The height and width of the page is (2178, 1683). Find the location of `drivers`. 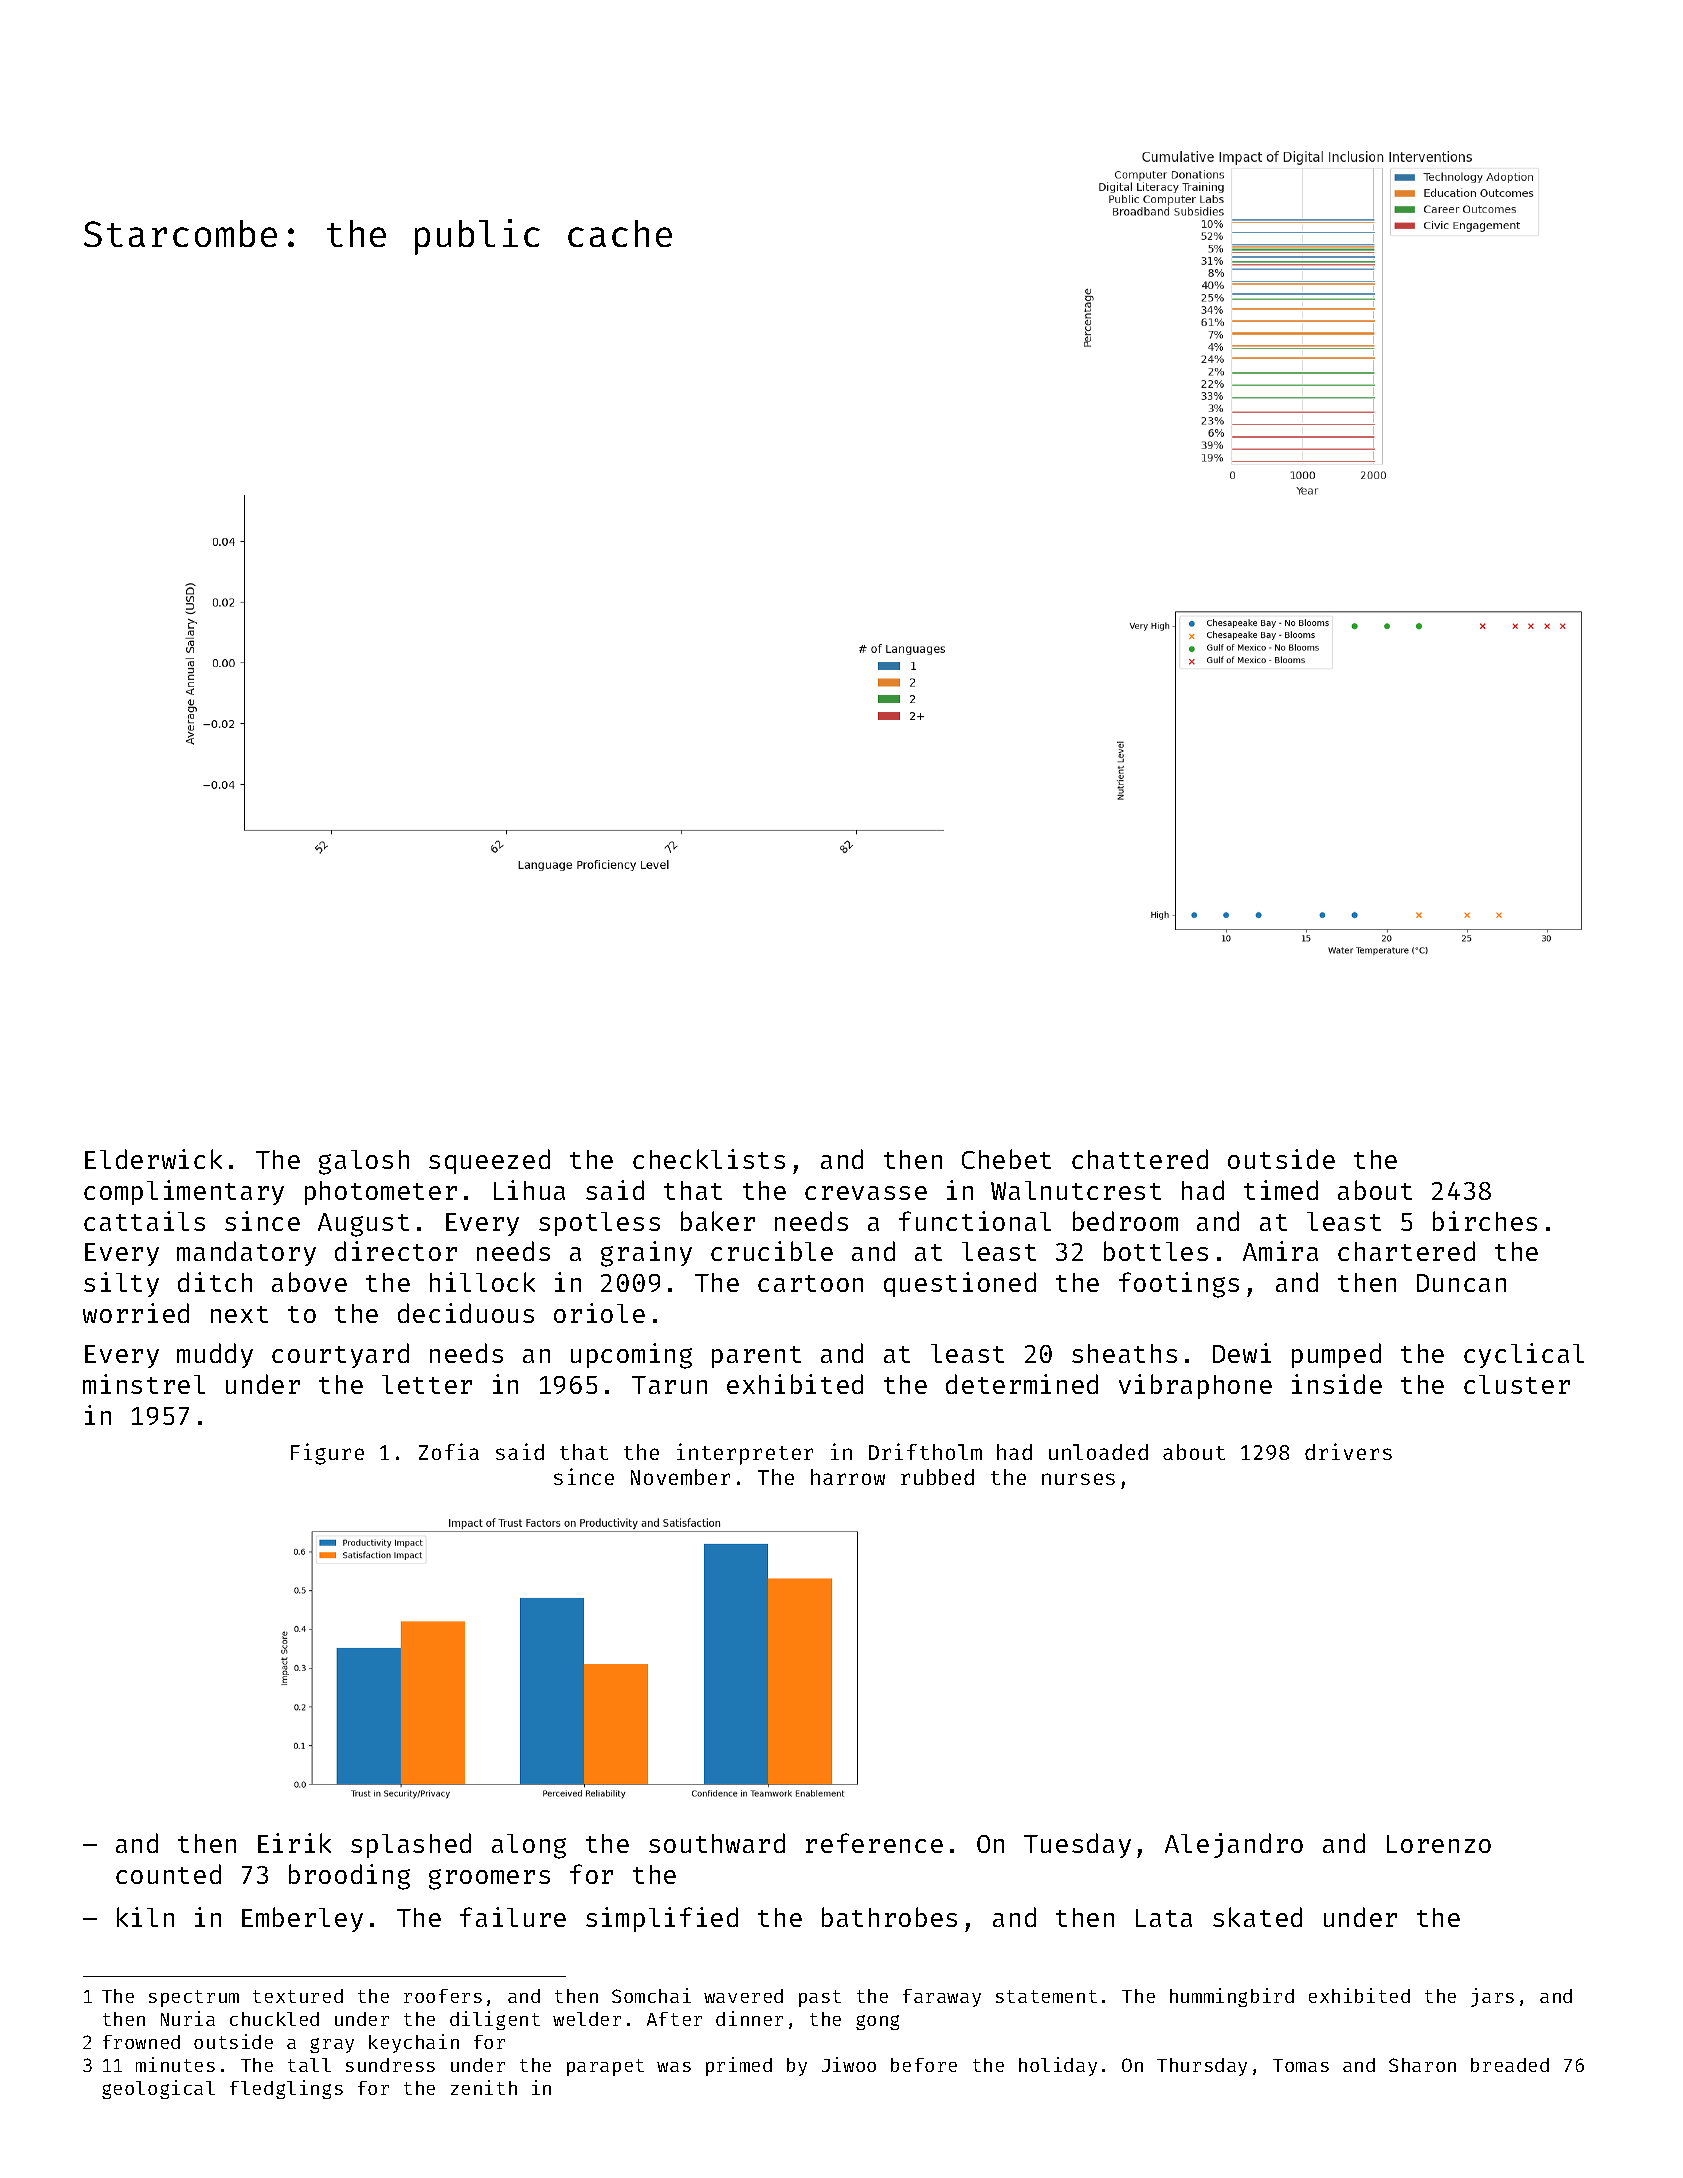

drivers is located at coordinates (1348, 1451).
